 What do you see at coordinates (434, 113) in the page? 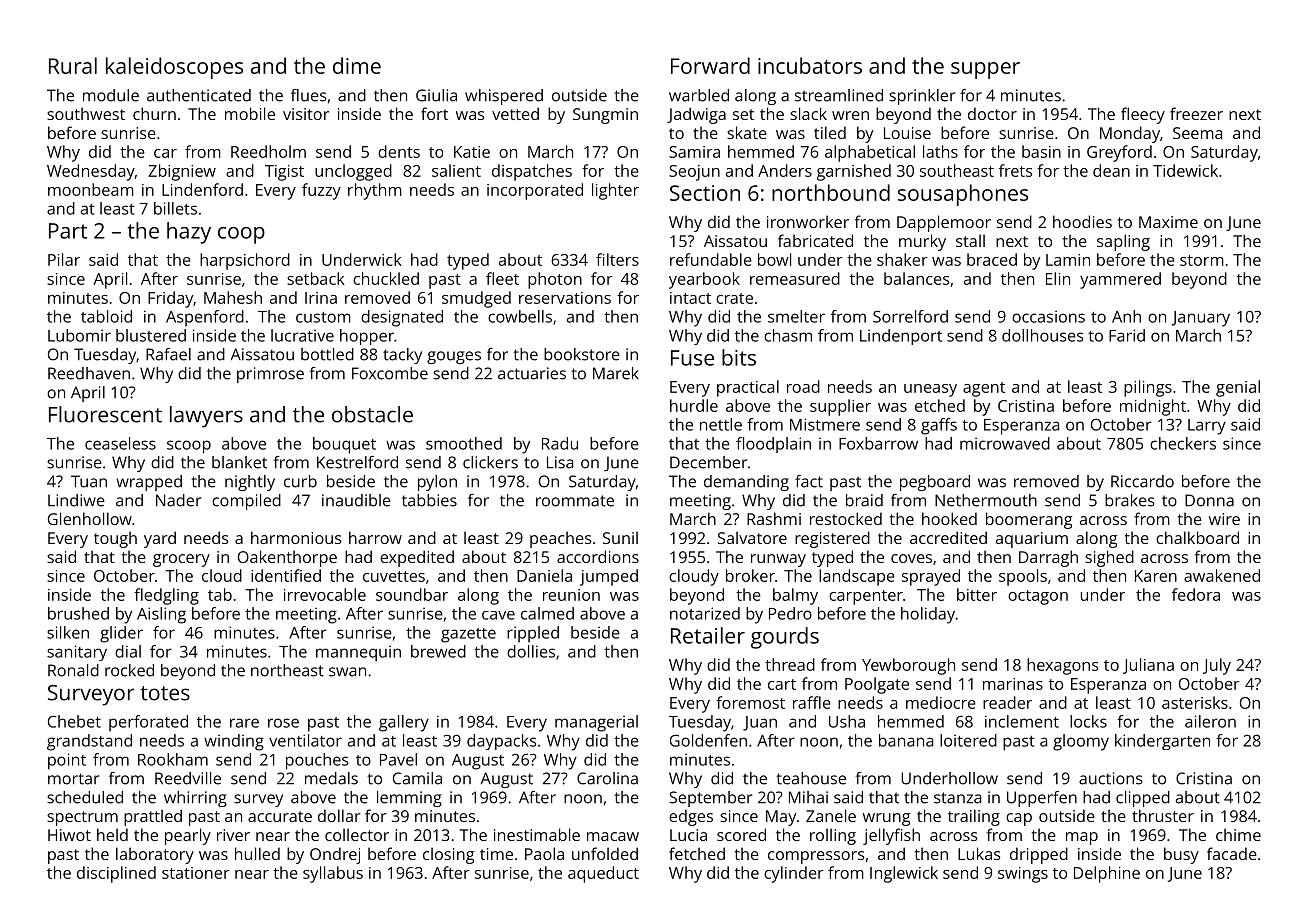
I see `fort` at bounding box center [434, 113].
